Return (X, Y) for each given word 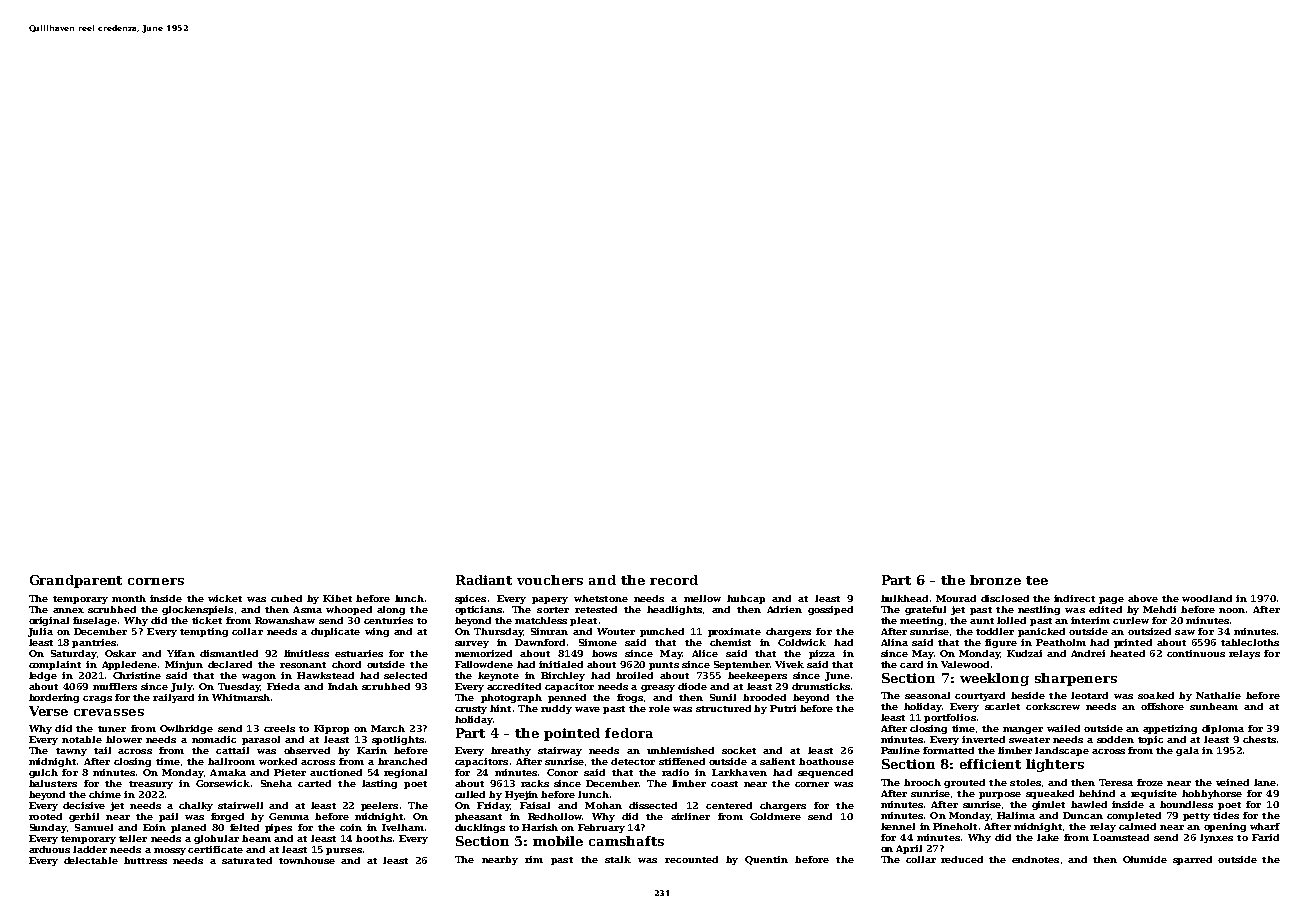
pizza (822, 654)
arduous (49, 849)
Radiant (484, 580)
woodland (1207, 598)
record (674, 580)
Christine (137, 675)
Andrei (1088, 653)
